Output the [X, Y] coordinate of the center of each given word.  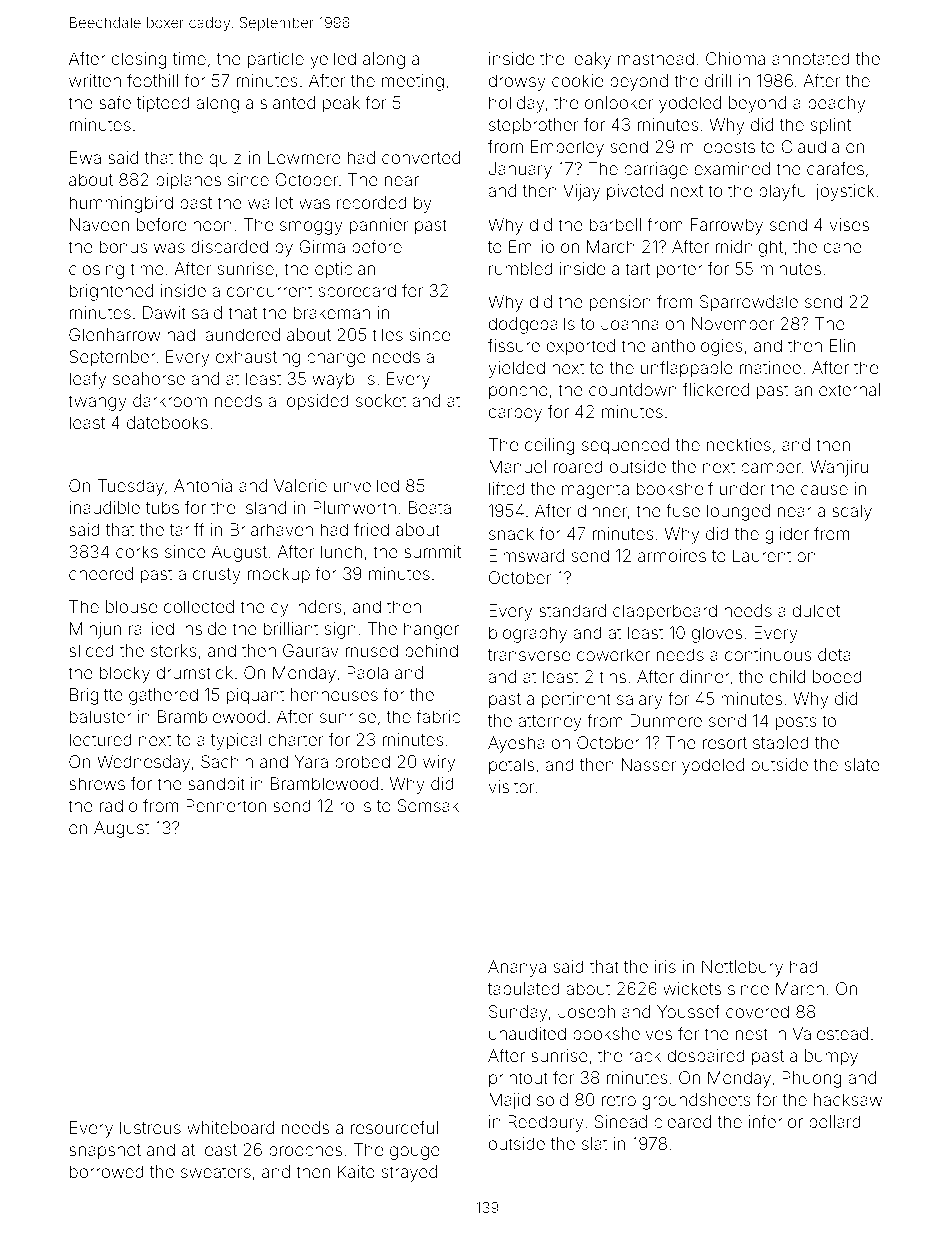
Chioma [735, 58]
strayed [409, 1173]
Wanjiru [839, 468]
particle [276, 60]
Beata [430, 507]
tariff [187, 529]
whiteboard [230, 1127]
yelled [333, 60]
